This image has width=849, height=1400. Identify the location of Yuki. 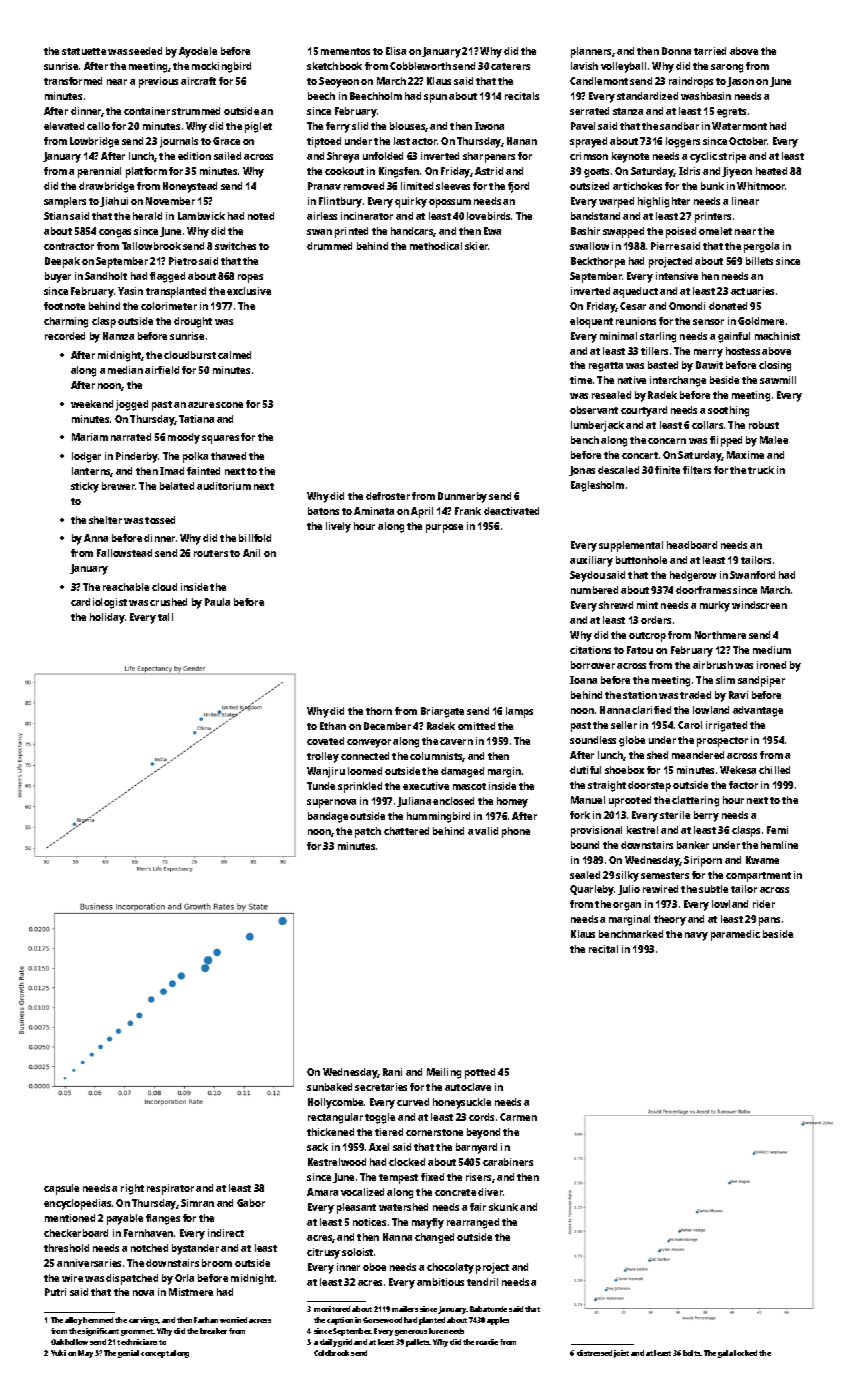
(58, 1353).
